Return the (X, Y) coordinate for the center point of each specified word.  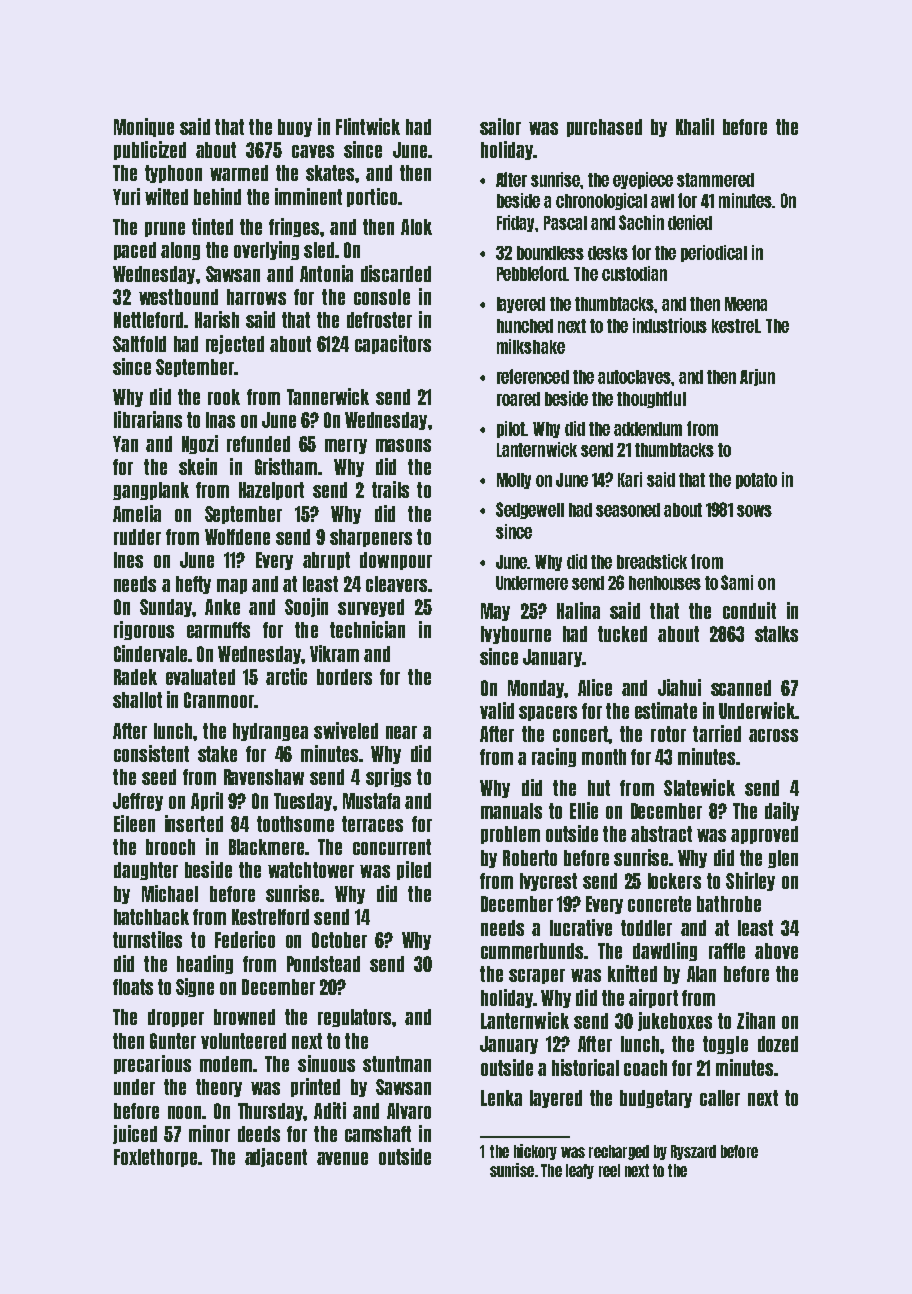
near (401, 732)
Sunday (166, 608)
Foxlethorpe (155, 1158)
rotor (668, 734)
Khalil (695, 126)
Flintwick (368, 126)
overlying (266, 250)
